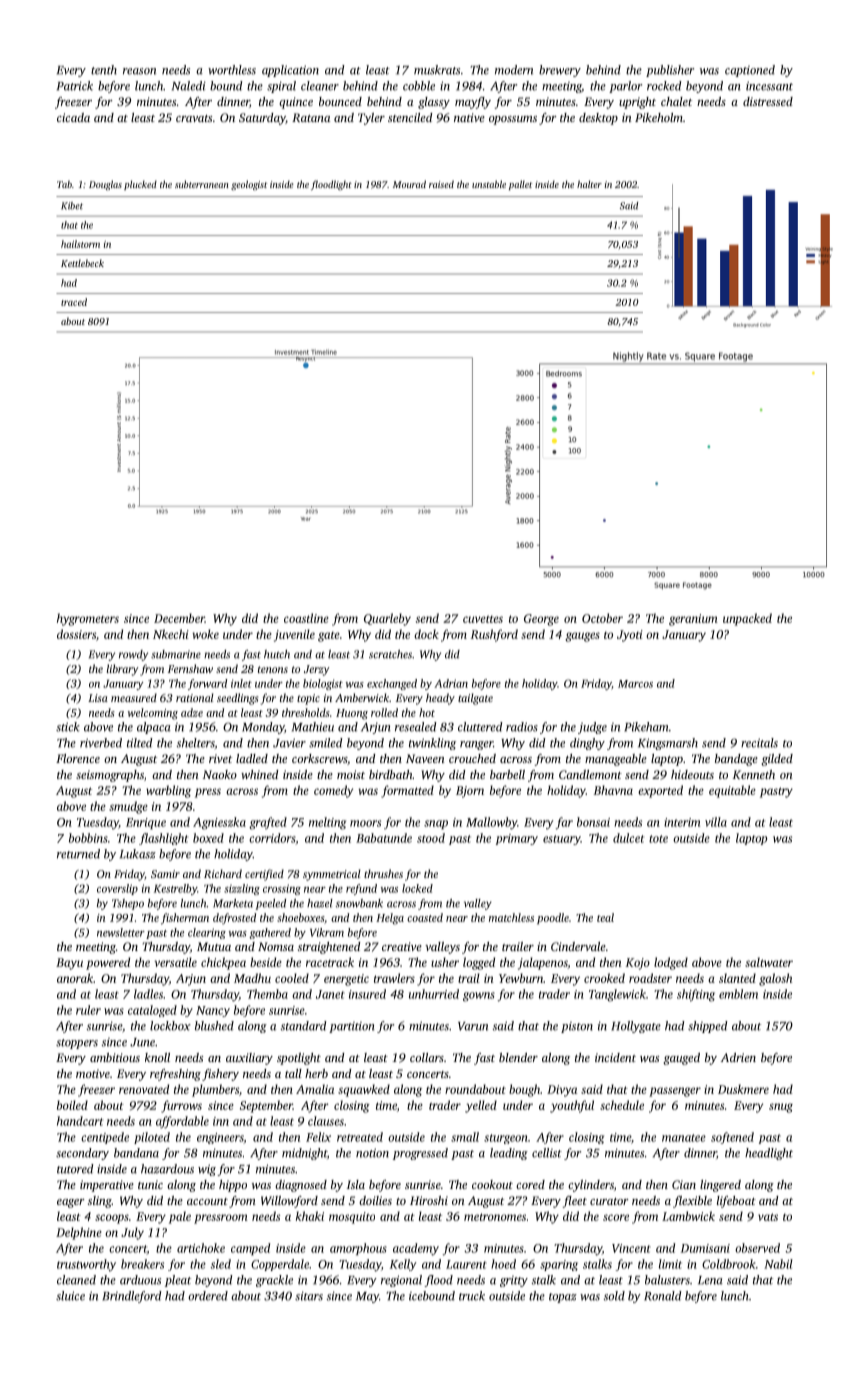 The height and width of the page is (1400, 849). I want to click on gauges, so click(582, 637).
